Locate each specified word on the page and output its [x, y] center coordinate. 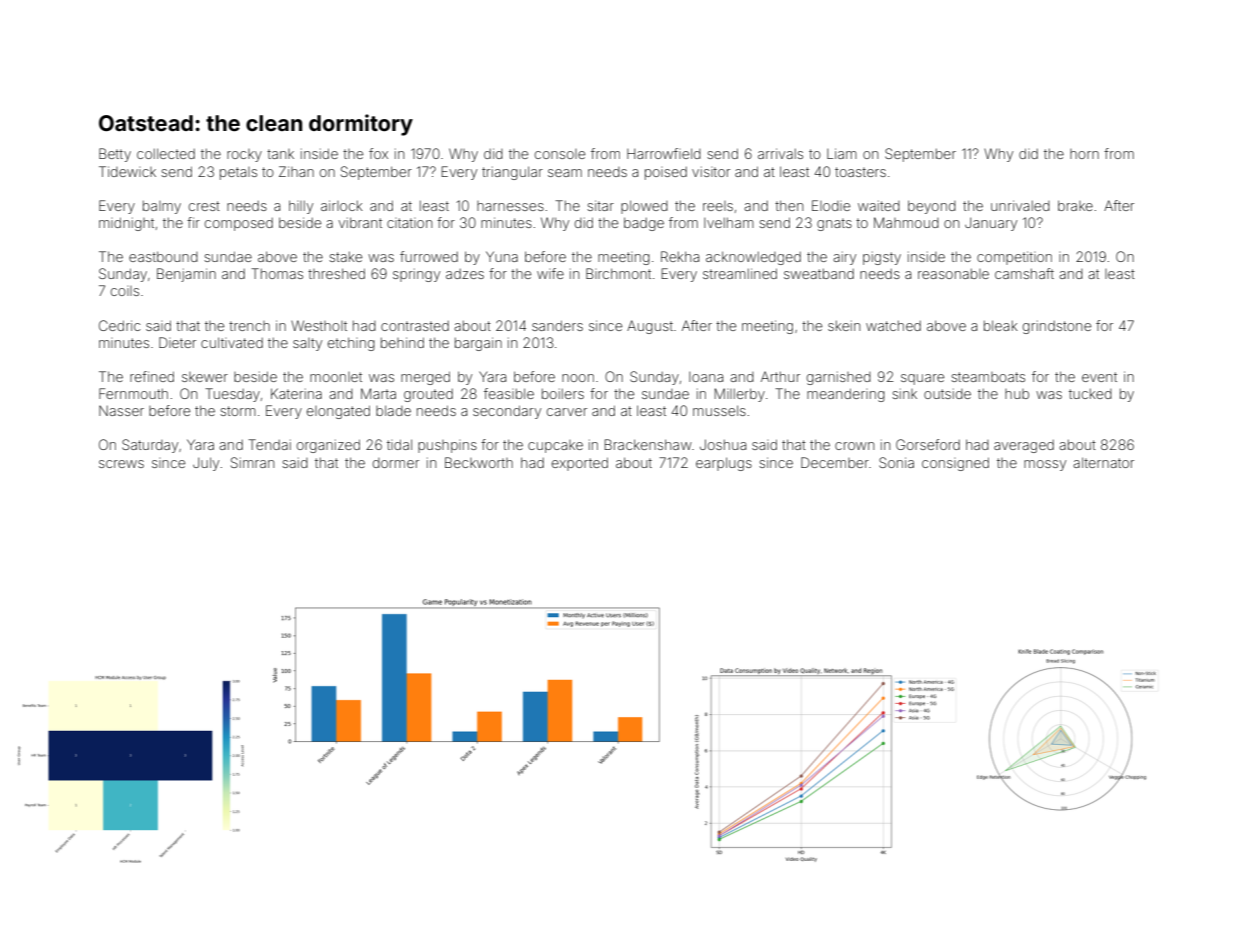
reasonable [953, 273]
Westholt [319, 325]
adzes [465, 274]
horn [1084, 154]
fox [378, 153]
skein [844, 325]
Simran [252, 462]
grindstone [1057, 327]
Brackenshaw [648, 444]
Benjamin [186, 275]
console [560, 154]
